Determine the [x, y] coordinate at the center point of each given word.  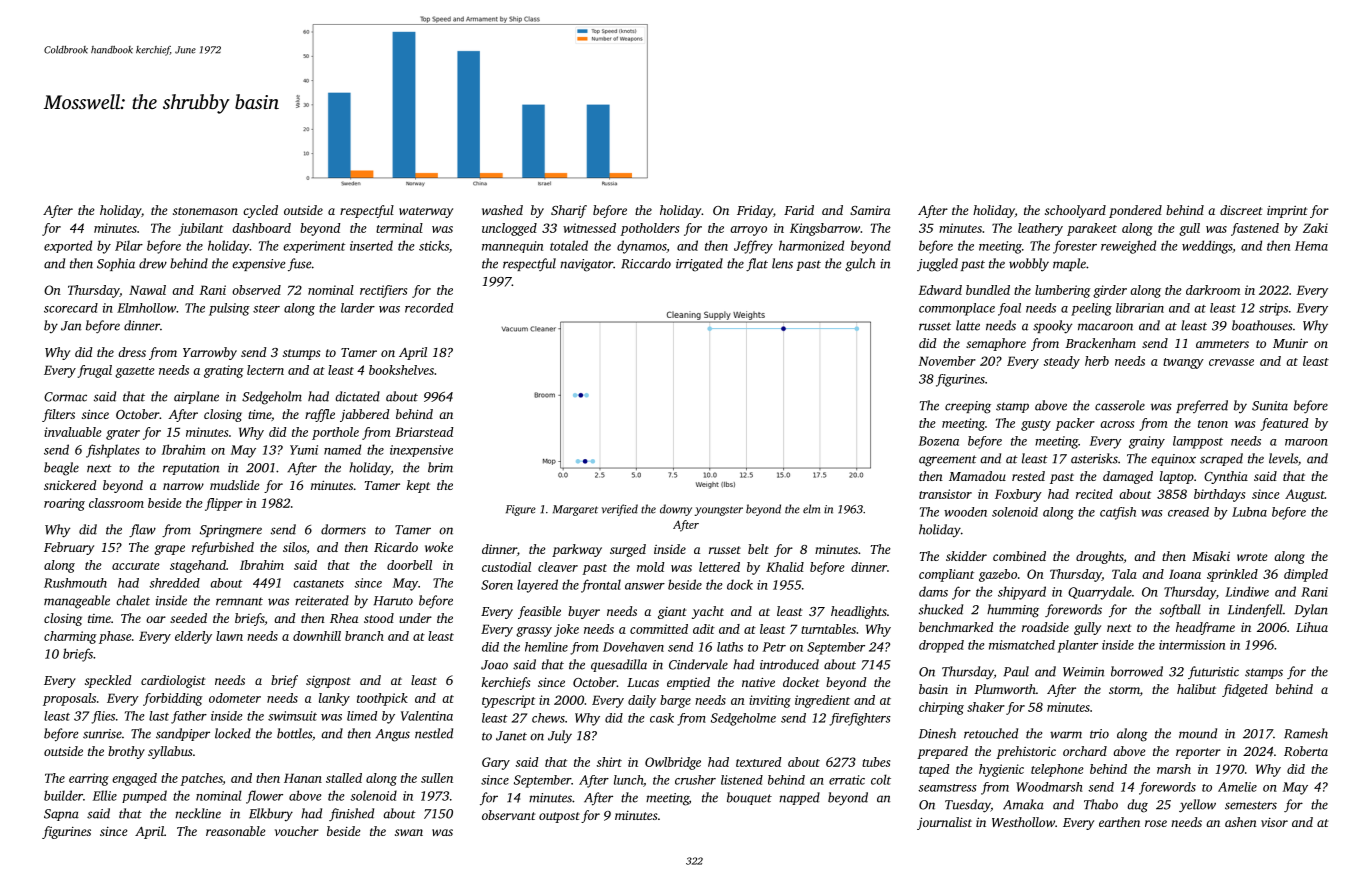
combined [1019, 556]
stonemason [205, 211]
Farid [799, 210]
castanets [318, 584]
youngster [718, 511]
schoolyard [1075, 211]
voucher [297, 831]
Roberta [1306, 751]
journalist [944, 823]
